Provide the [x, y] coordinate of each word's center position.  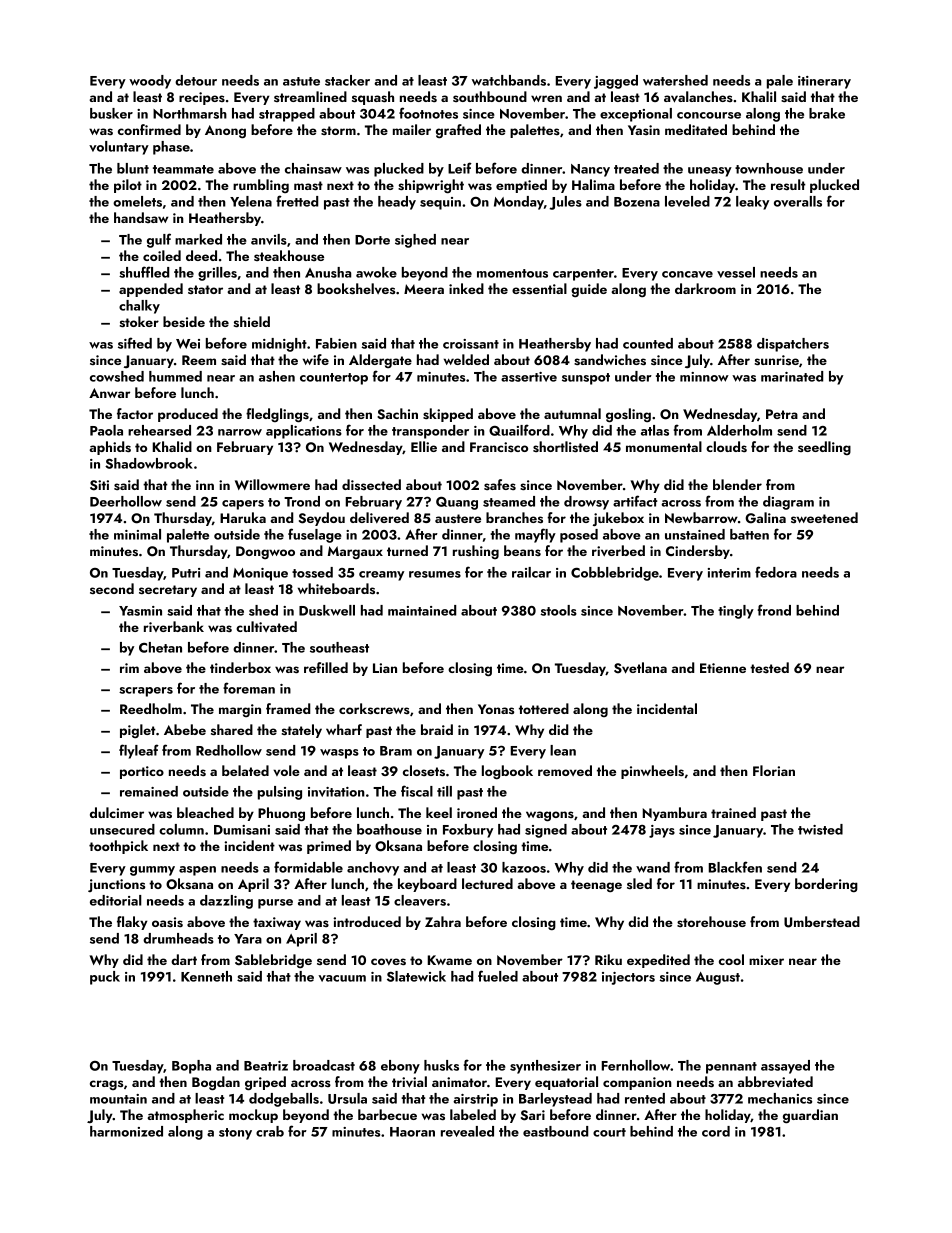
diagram [788, 503]
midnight [279, 345]
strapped [287, 115]
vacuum [342, 978]
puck [105, 978]
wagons [550, 816]
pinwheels [652, 772]
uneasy [710, 172]
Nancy [590, 170]
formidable [308, 867]
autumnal [572, 413]
